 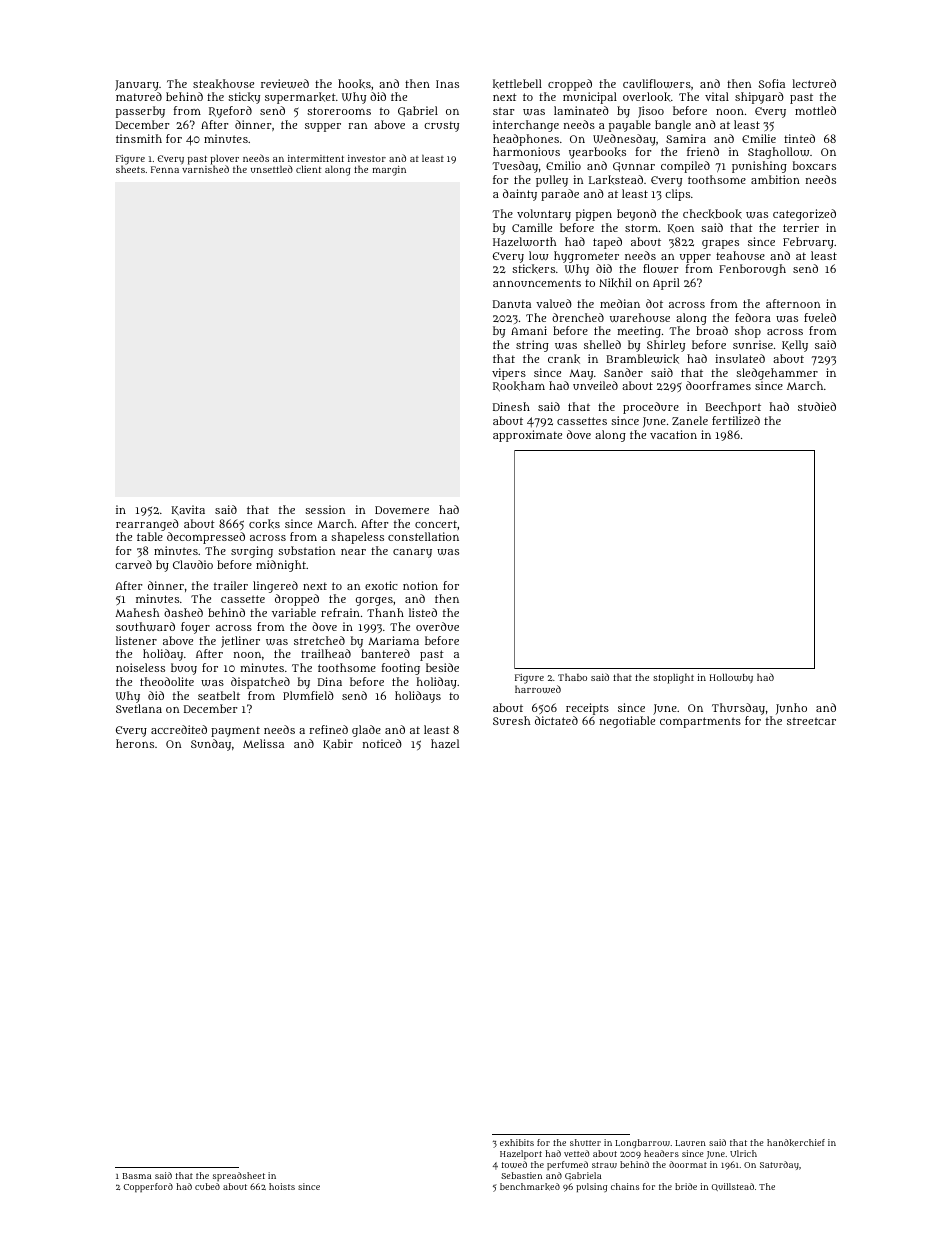 What do you see at coordinates (651, 408) in the image?
I see `procedure` at bounding box center [651, 408].
